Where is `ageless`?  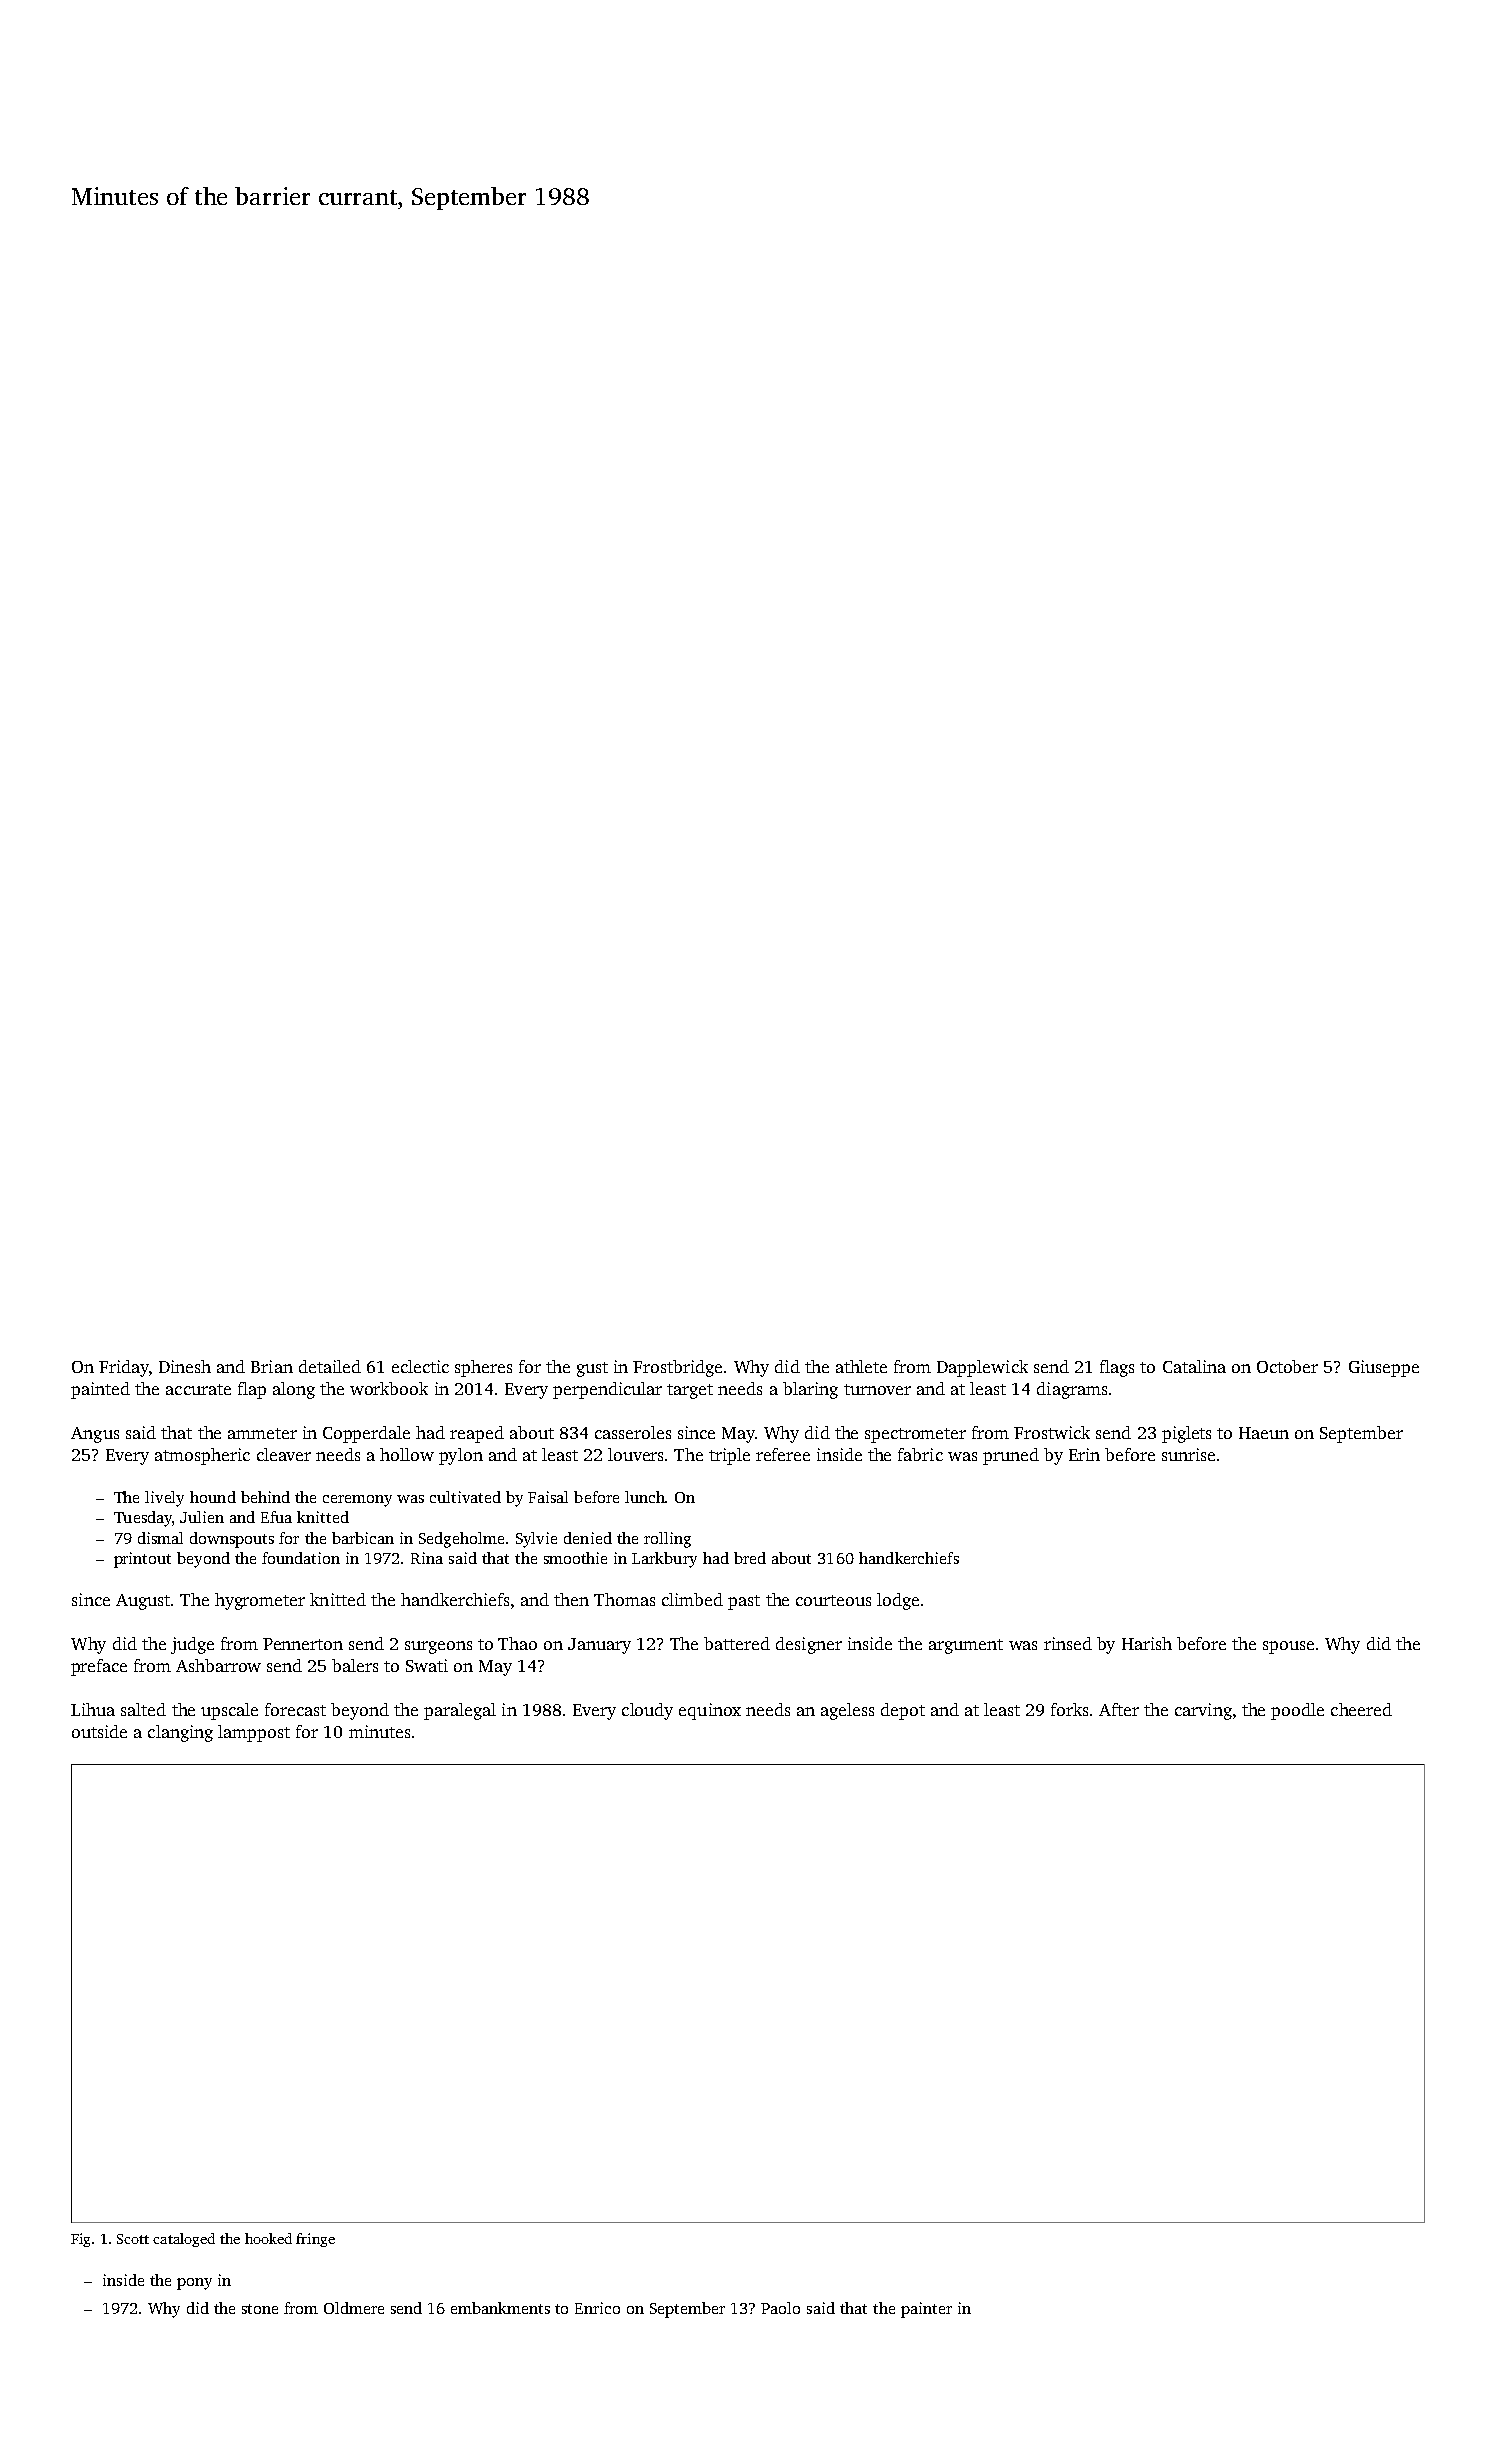
ageless is located at coordinates (847, 1711).
